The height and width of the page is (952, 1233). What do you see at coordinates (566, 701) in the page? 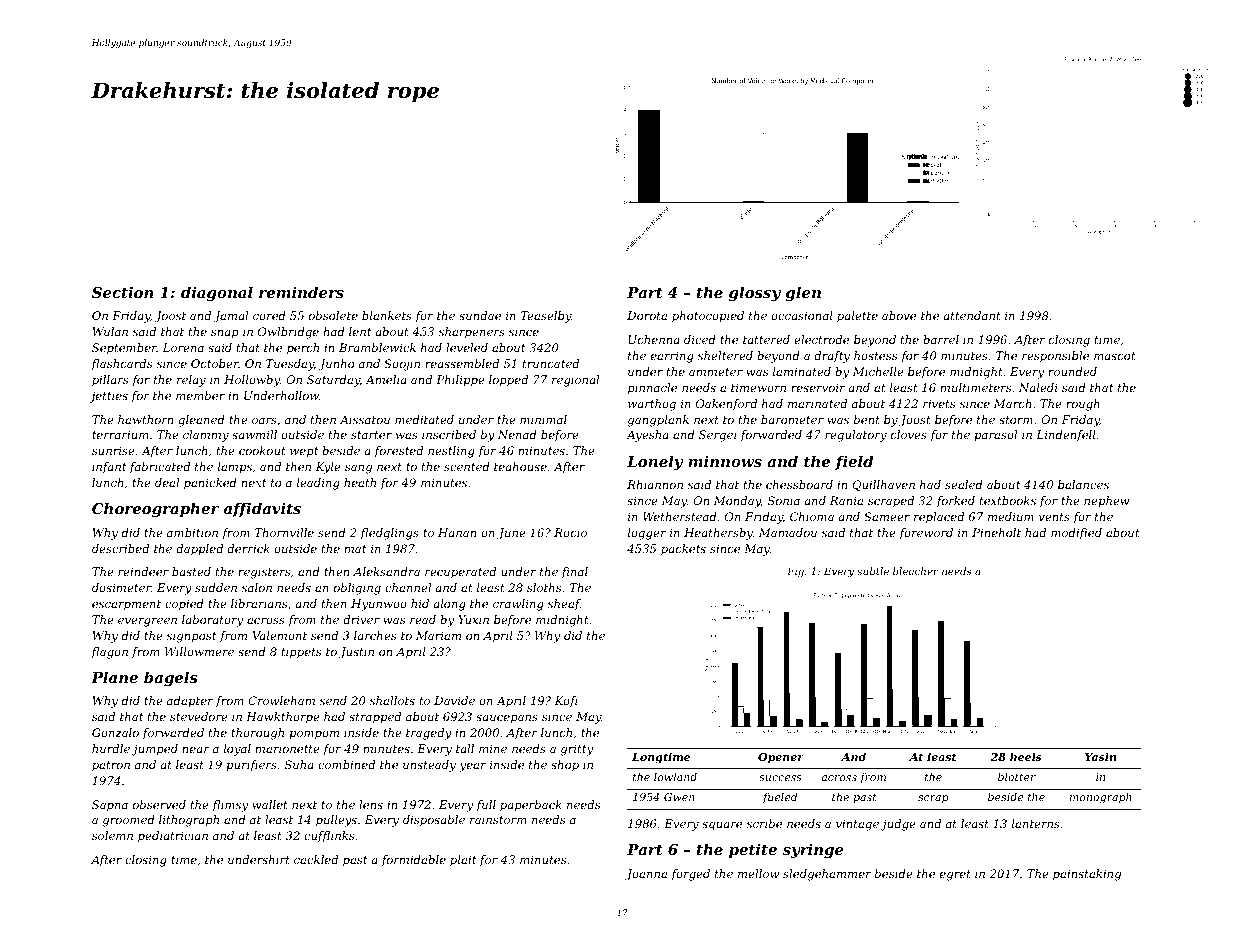
I see `Kofi` at bounding box center [566, 701].
